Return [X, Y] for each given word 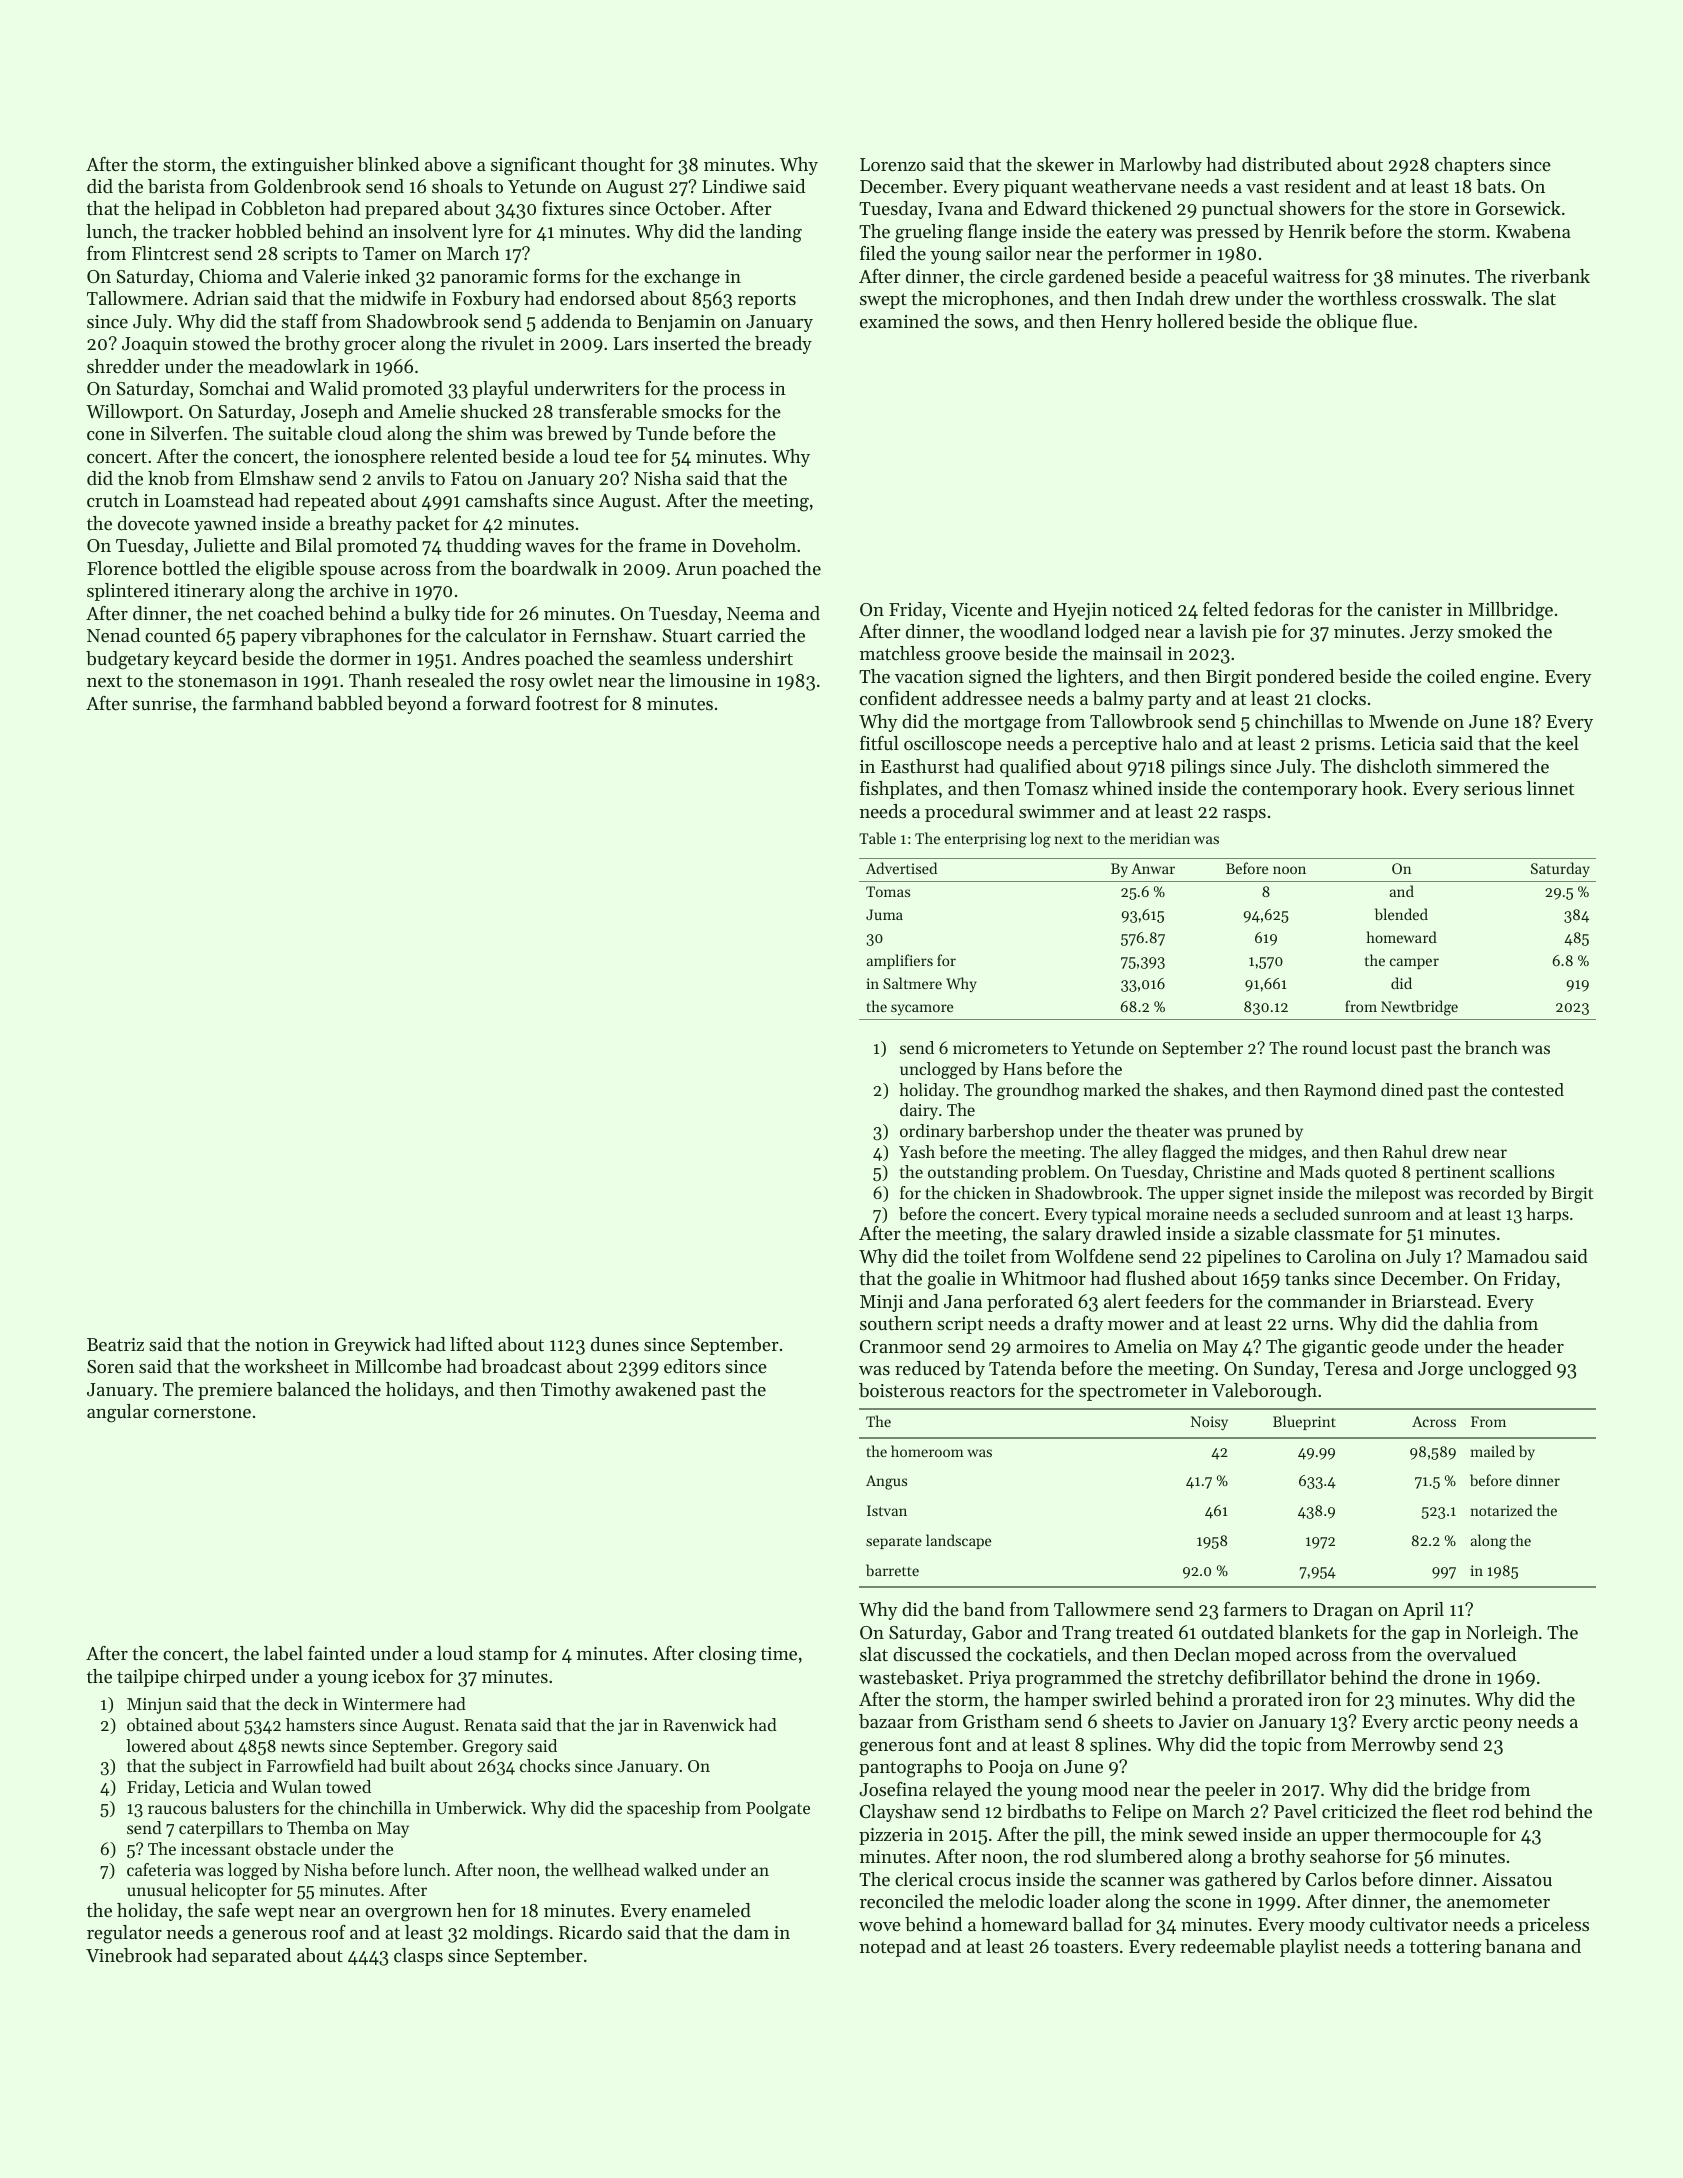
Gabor [997, 1632]
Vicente [981, 609]
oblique [1347, 323]
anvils [400, 478]
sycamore [922, 1009]
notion [282, 1344]
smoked [1489, 631]
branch [1491, 1047]
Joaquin [155, 345]
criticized [1359, 1811]
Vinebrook [129, 1955]
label [283, 1653]
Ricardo [590, 1932]
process [733, 392]
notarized [1501, 1510]
